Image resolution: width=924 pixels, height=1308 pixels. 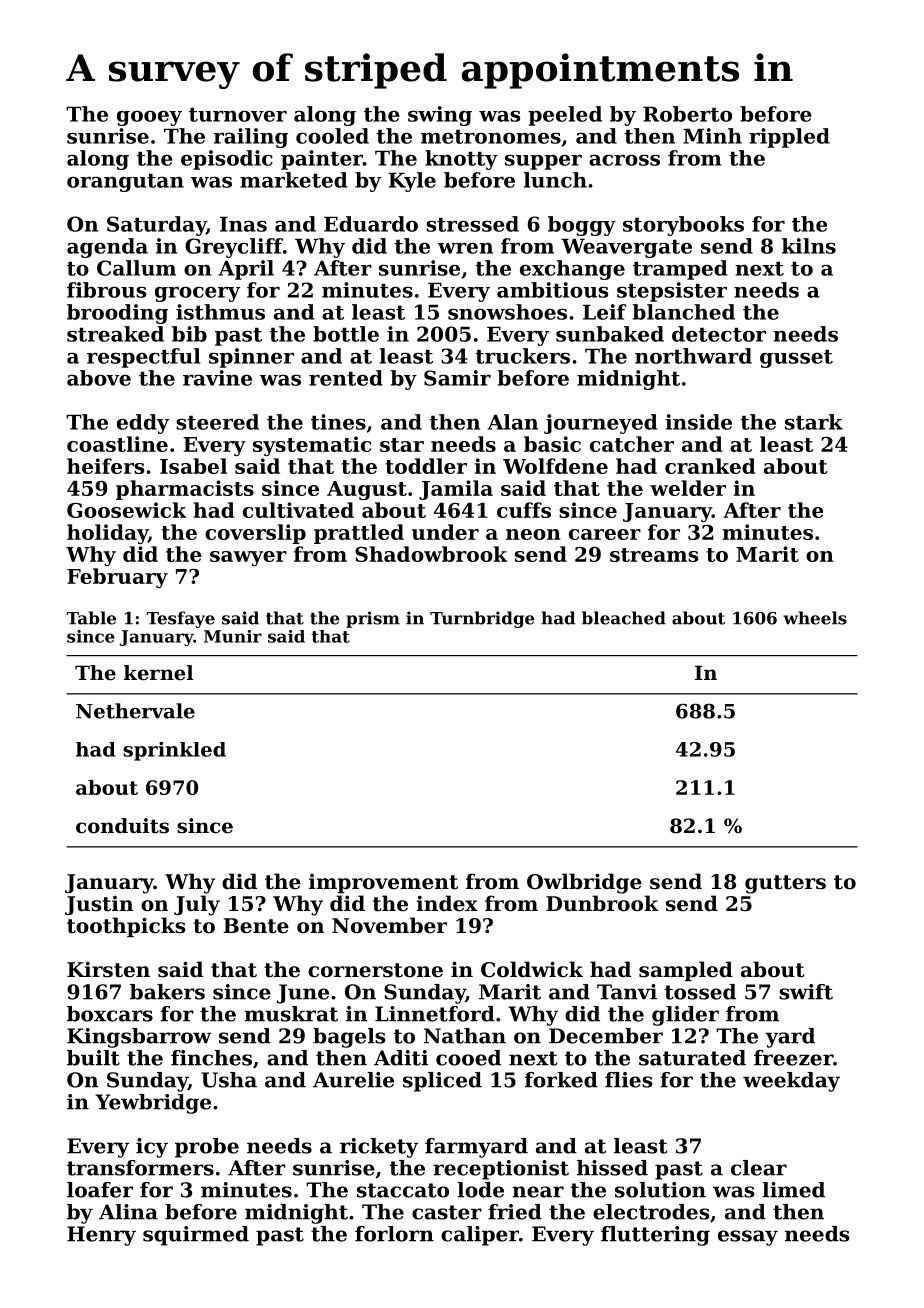 I want to click on rippled, so click(x=789, y=138).
